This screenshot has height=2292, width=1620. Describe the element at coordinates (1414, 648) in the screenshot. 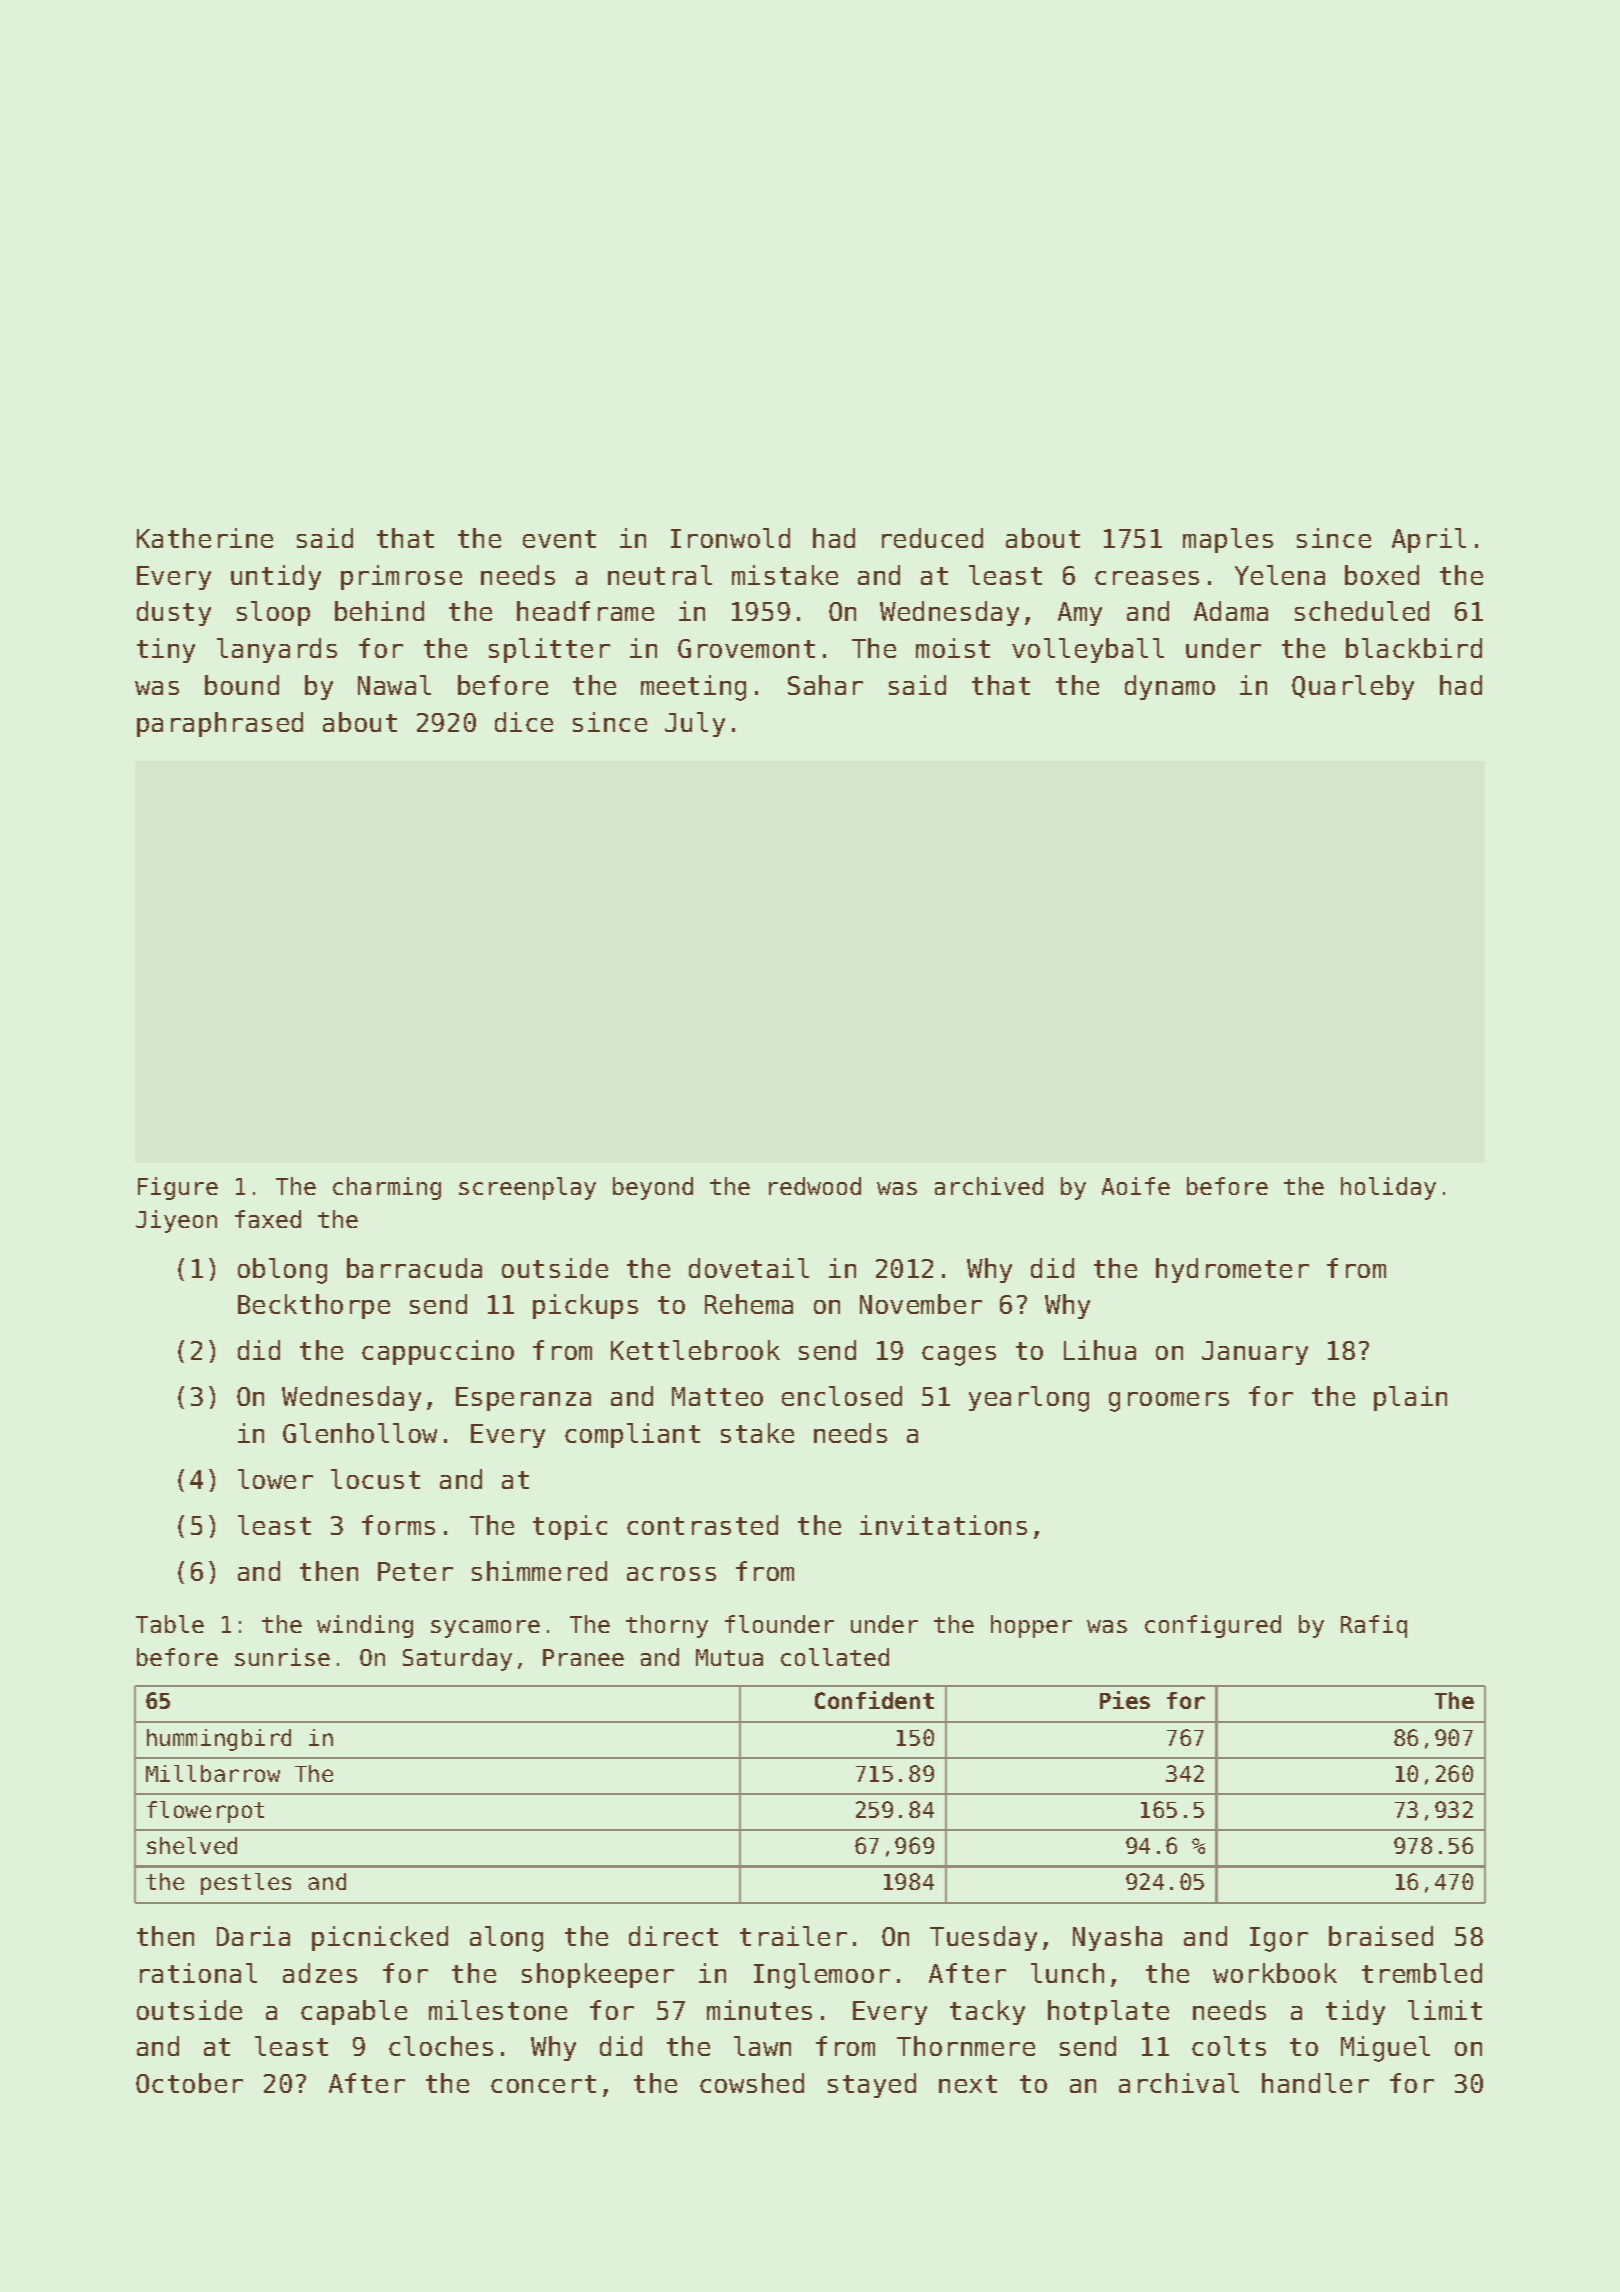

I see `blackbird` at that location.
